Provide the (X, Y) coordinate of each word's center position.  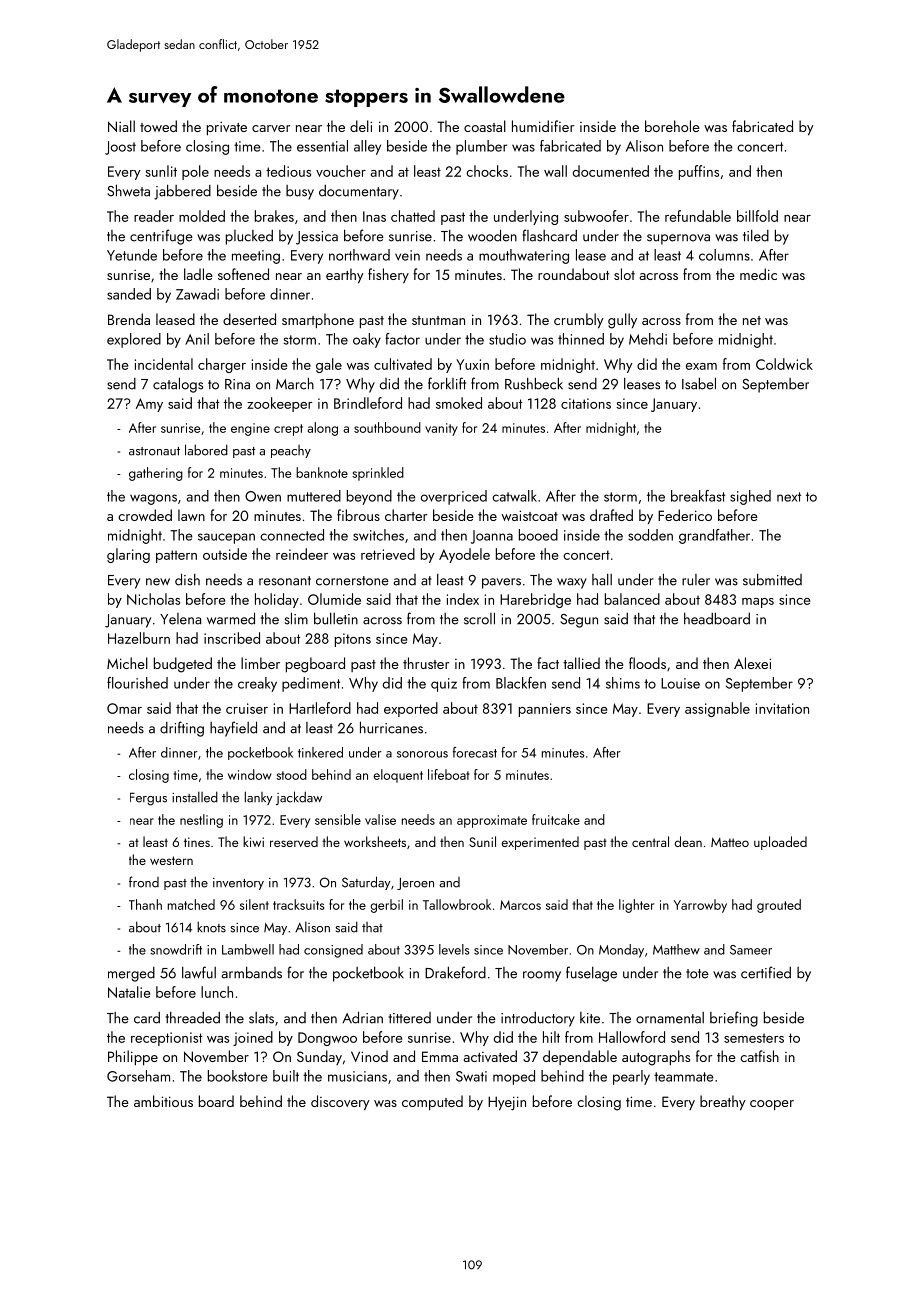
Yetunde (132, 255)
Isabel (699, 383)
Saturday (366, 883)
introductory (538, 1019)
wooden (492, 235)
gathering (156, 474)
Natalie (129, 992)
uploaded (780, 843)
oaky (367, 340)
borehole (672, 126)
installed (195, 797)
